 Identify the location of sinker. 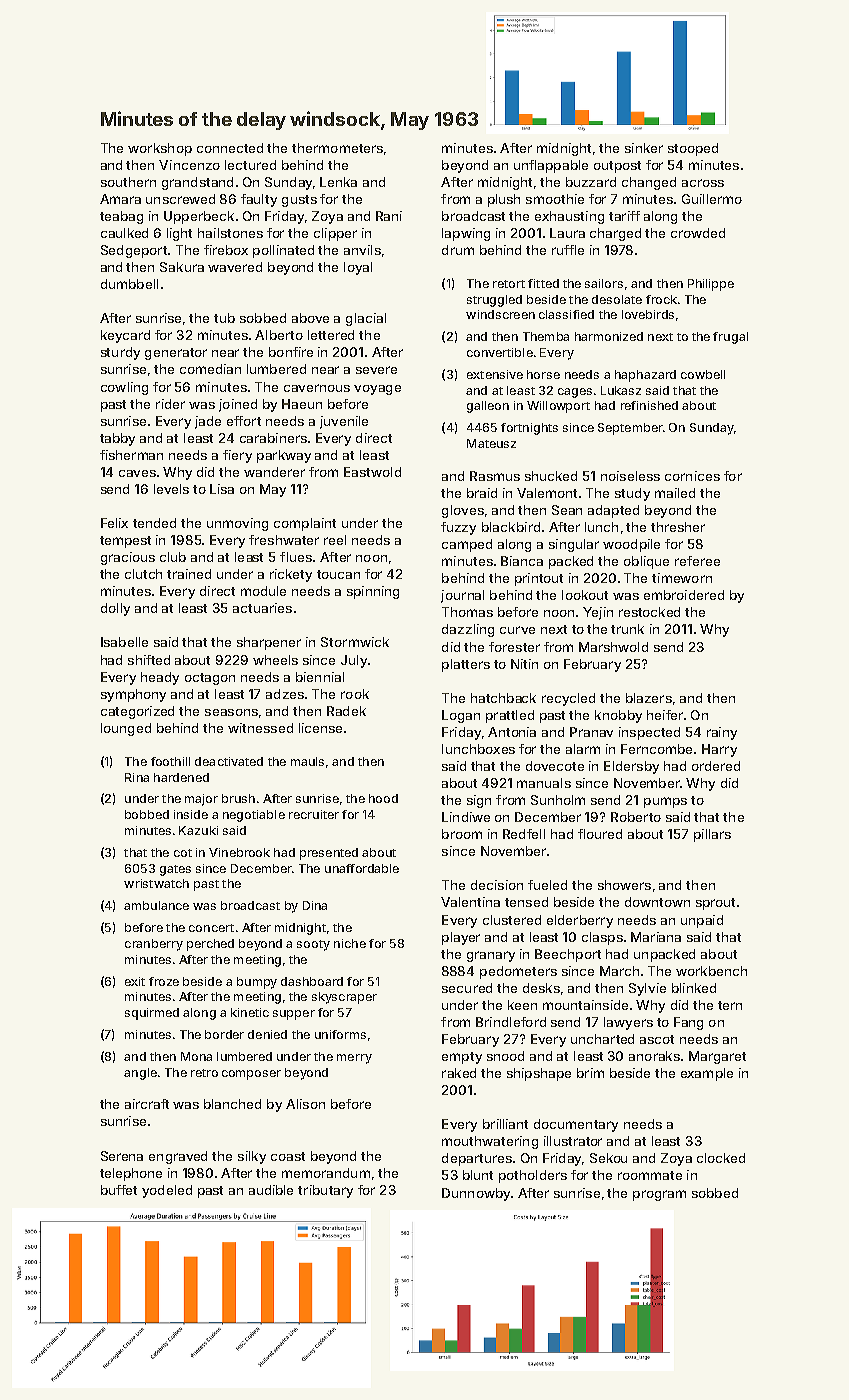
(644, 148).
